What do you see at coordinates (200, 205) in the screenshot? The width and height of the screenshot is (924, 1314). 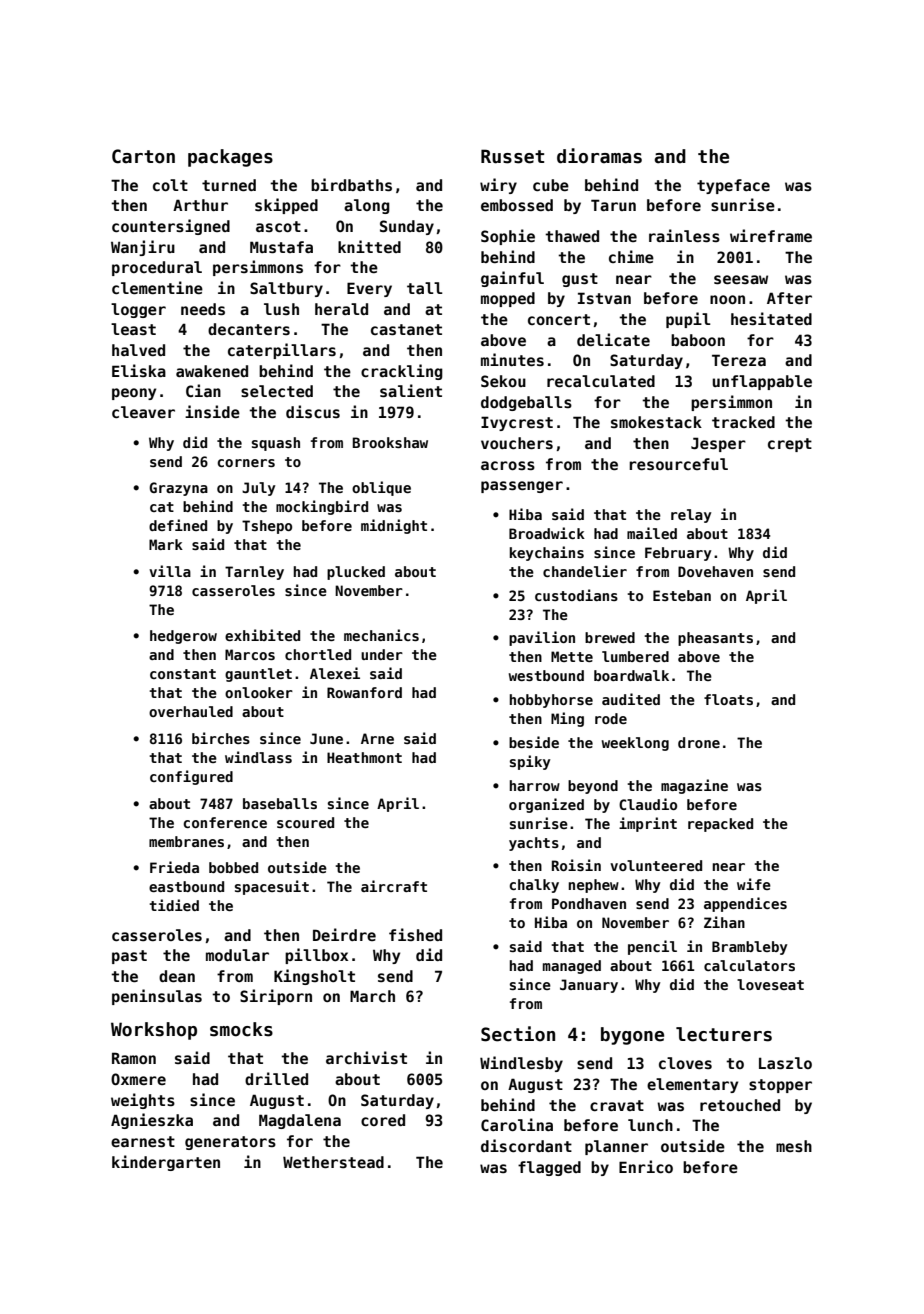 I see `Arthur` at bounding box center [200, 205].
